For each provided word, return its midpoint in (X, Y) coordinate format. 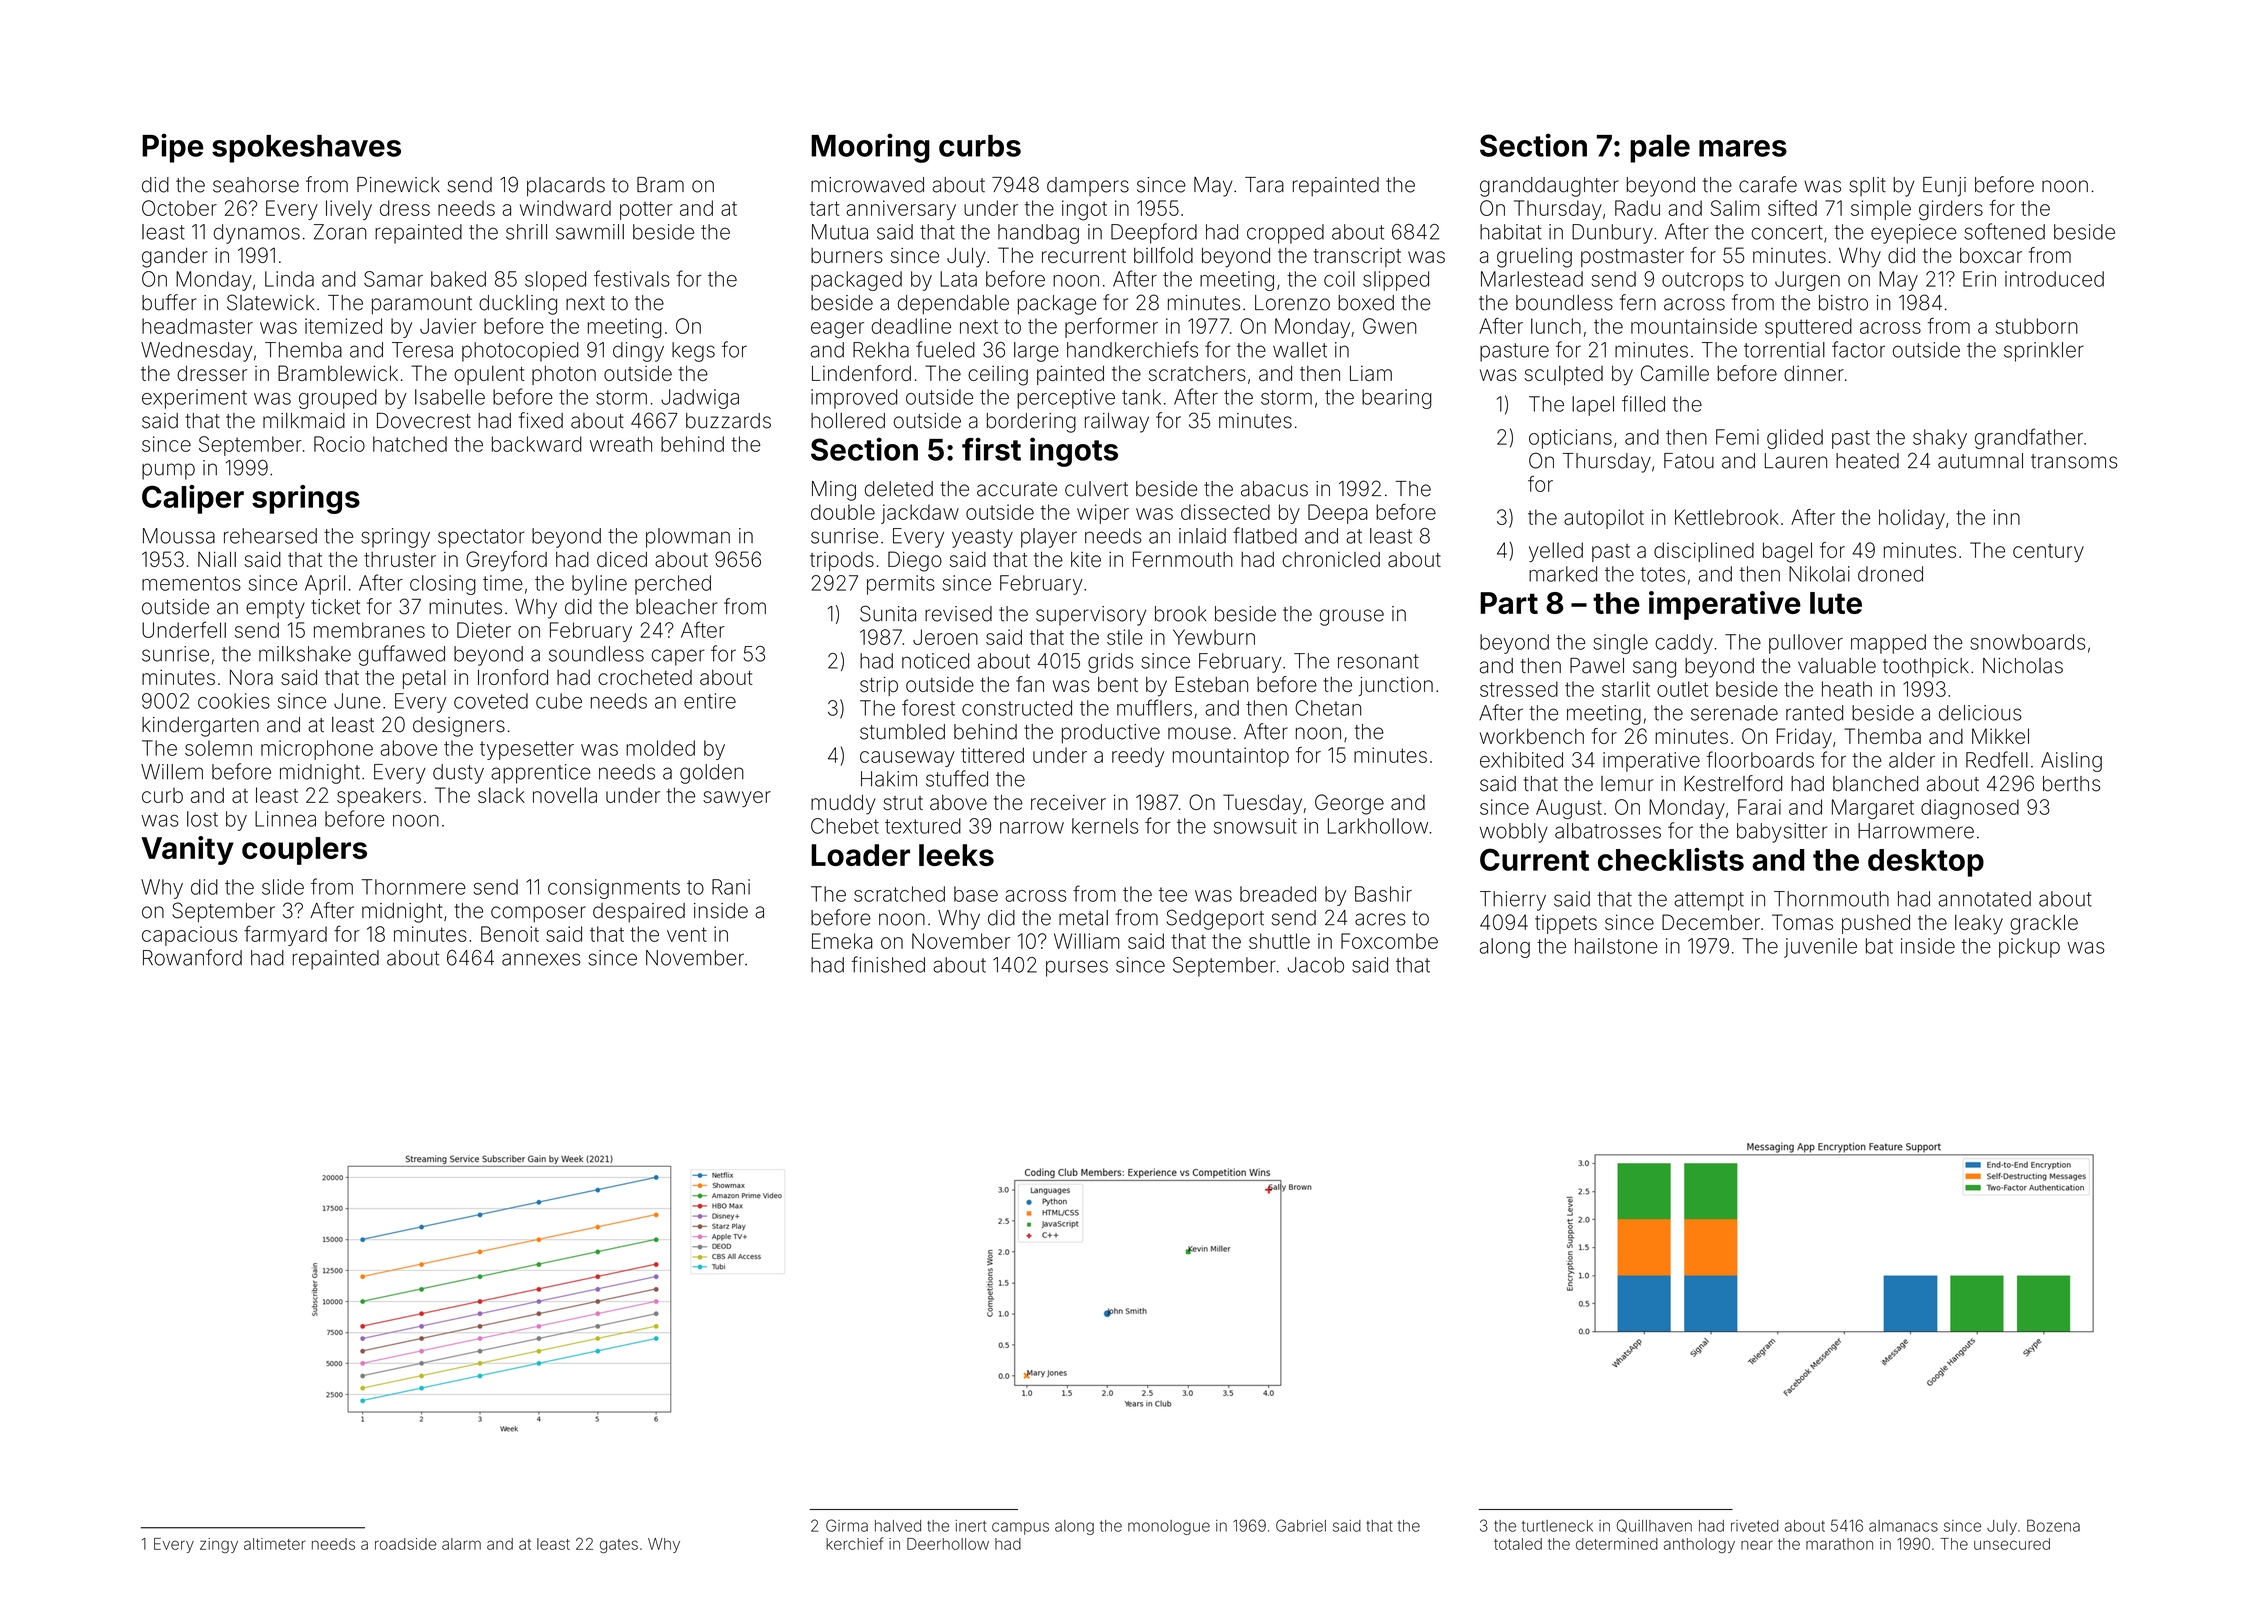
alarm (461, 1544)
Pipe (172, 148)
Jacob (1315, 965)
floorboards (1760, 759)
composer (538, 914)
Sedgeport (1215, 919)
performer (1111, 327)
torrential (1784, 350)
